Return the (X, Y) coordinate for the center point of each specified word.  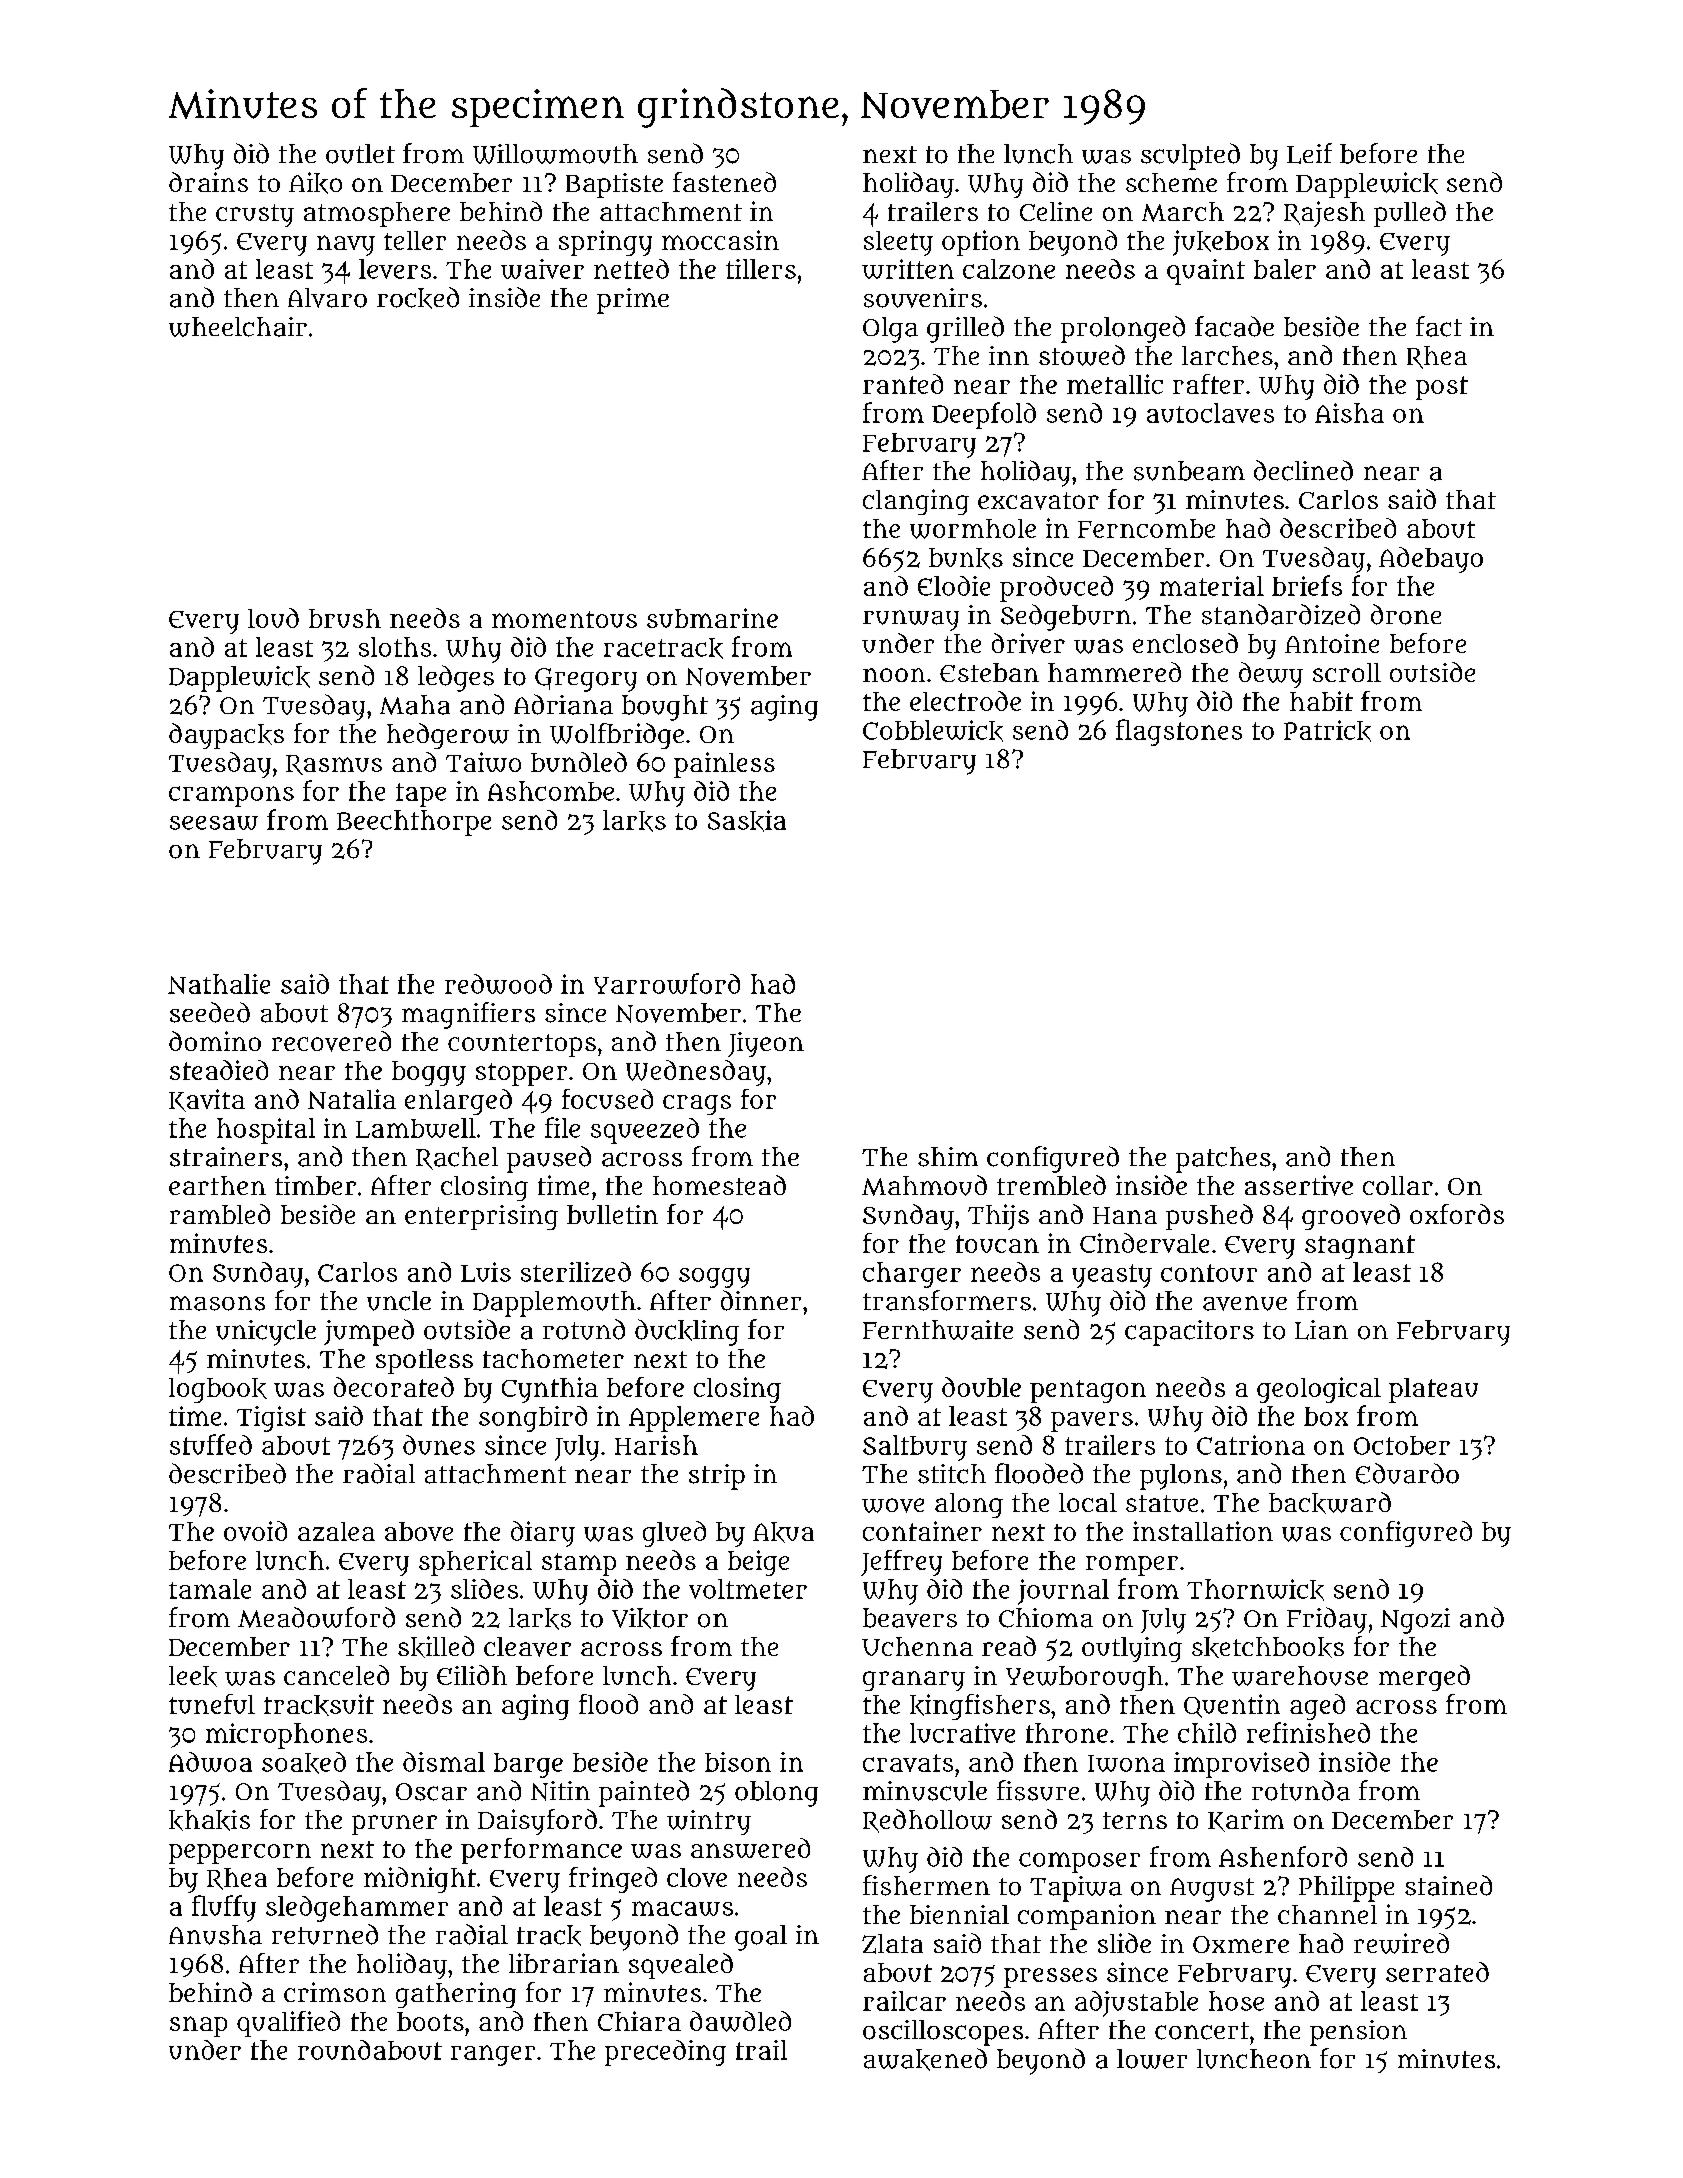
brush (345, 618)
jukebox (1221, 243)
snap (198, 2026)
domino (215, 1041)
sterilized (576, 1272)
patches (1223, 1160)
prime (633, 301)
